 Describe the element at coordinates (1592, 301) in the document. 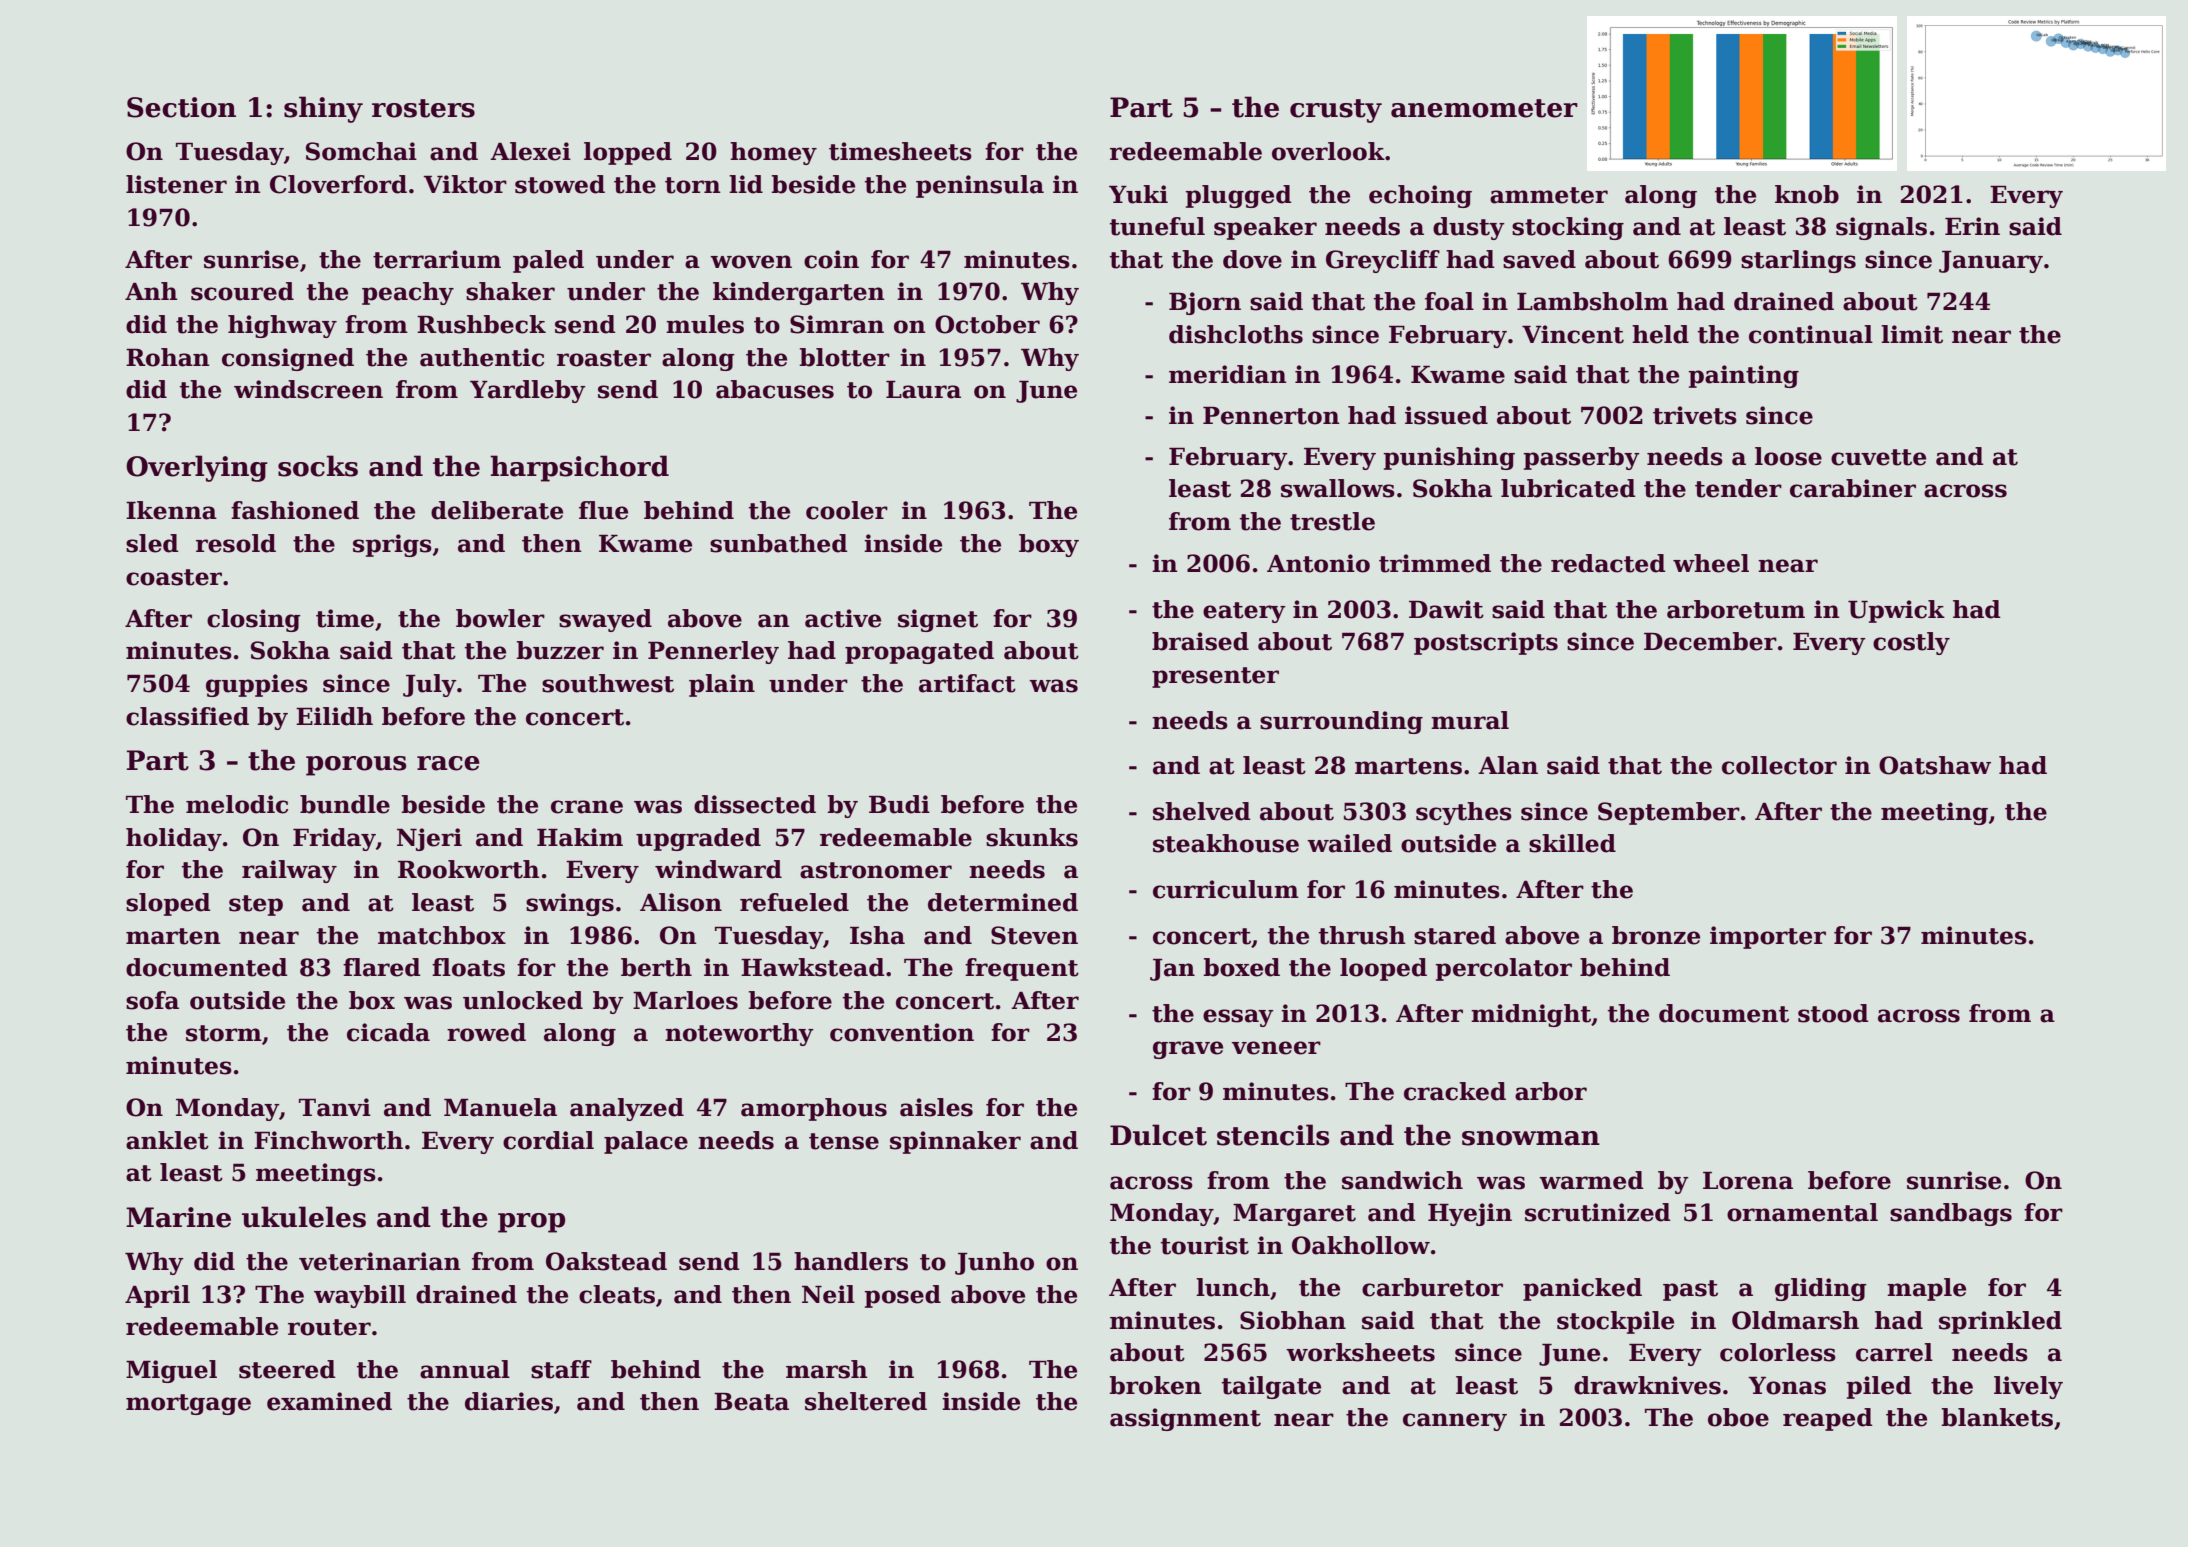

I see `Lambsholm` at that location.
